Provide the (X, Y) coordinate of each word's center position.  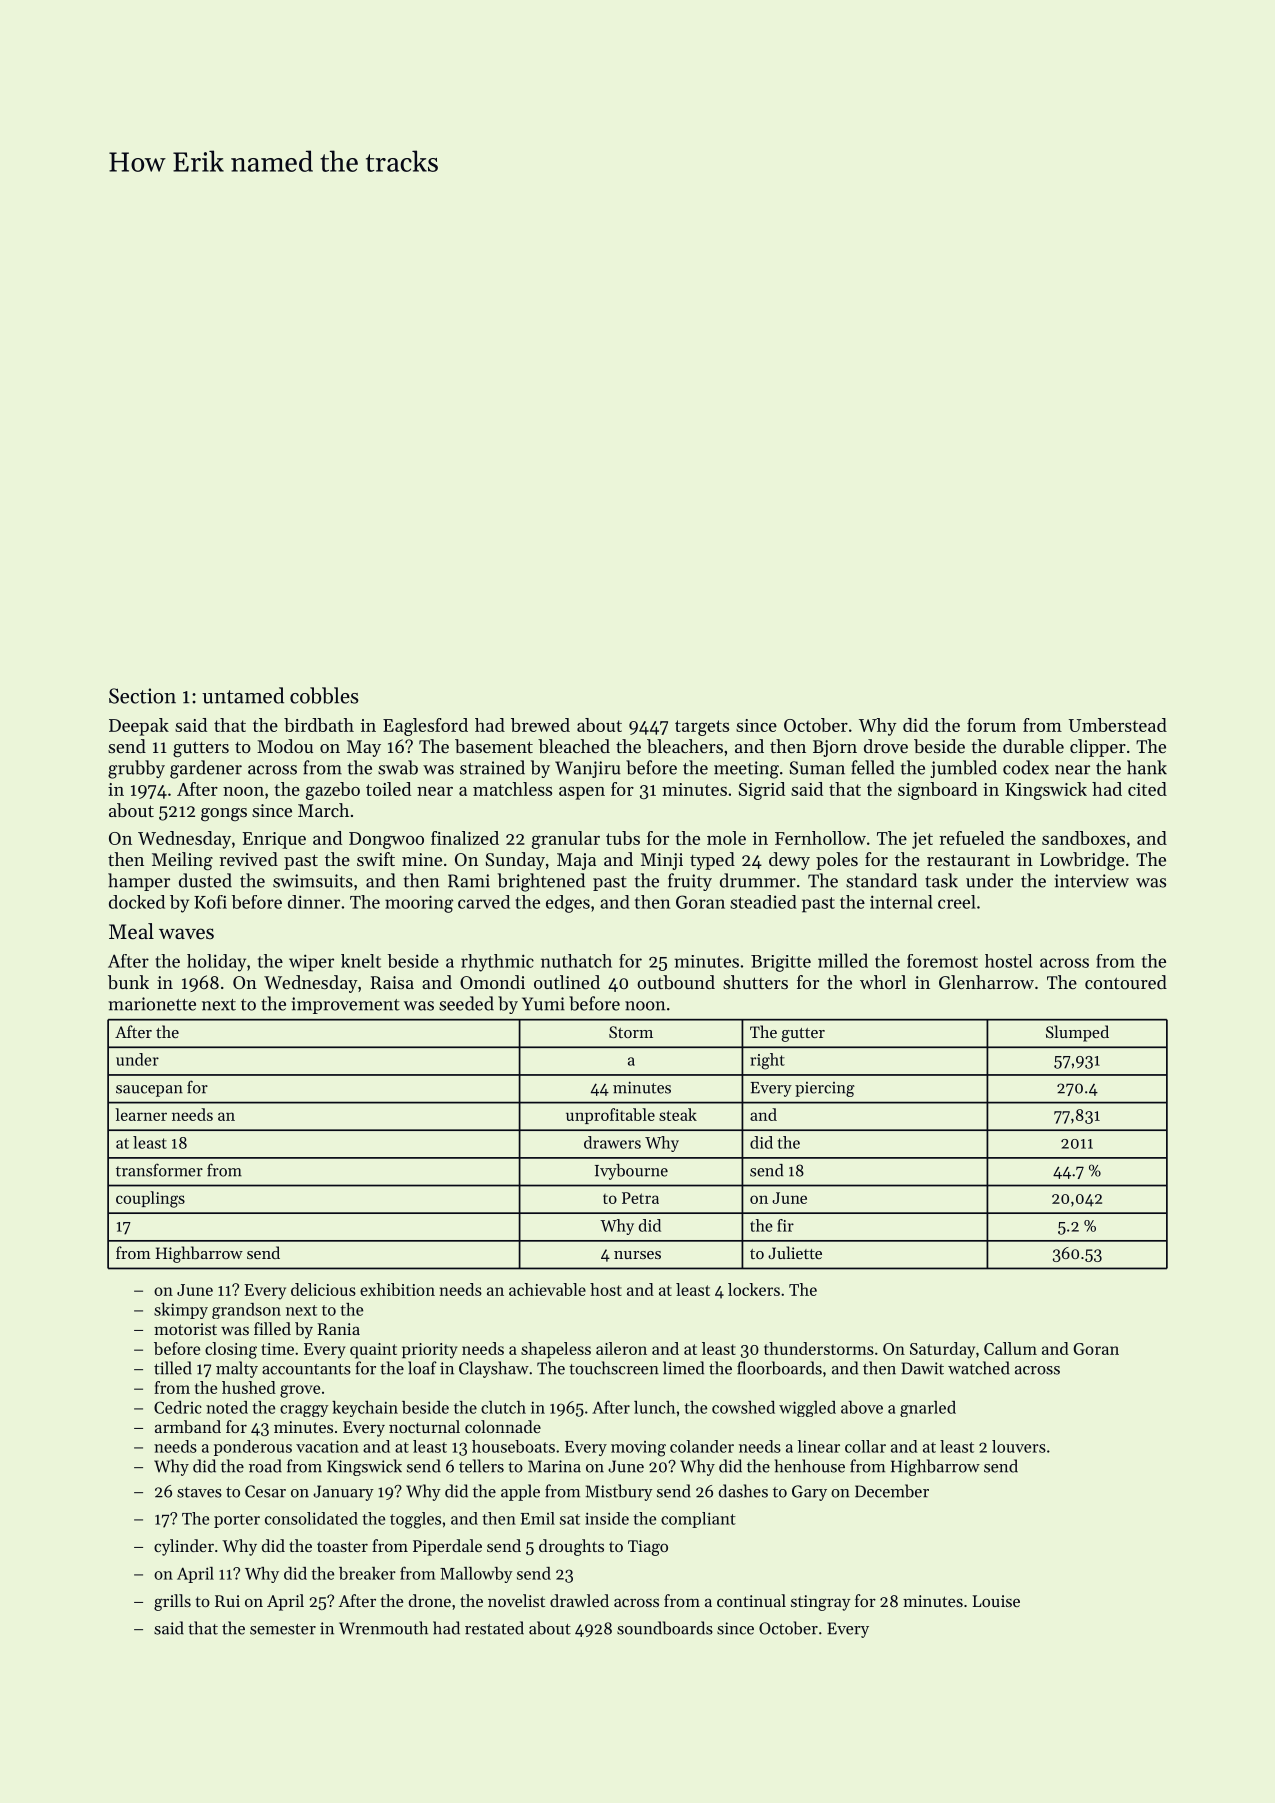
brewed (540, 725)
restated (494, 1628)
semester (283, 1629)
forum (991, 725)
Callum (1010, 1348)
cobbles (324, 695)
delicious (323, 1289)
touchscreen (614, 1368)
